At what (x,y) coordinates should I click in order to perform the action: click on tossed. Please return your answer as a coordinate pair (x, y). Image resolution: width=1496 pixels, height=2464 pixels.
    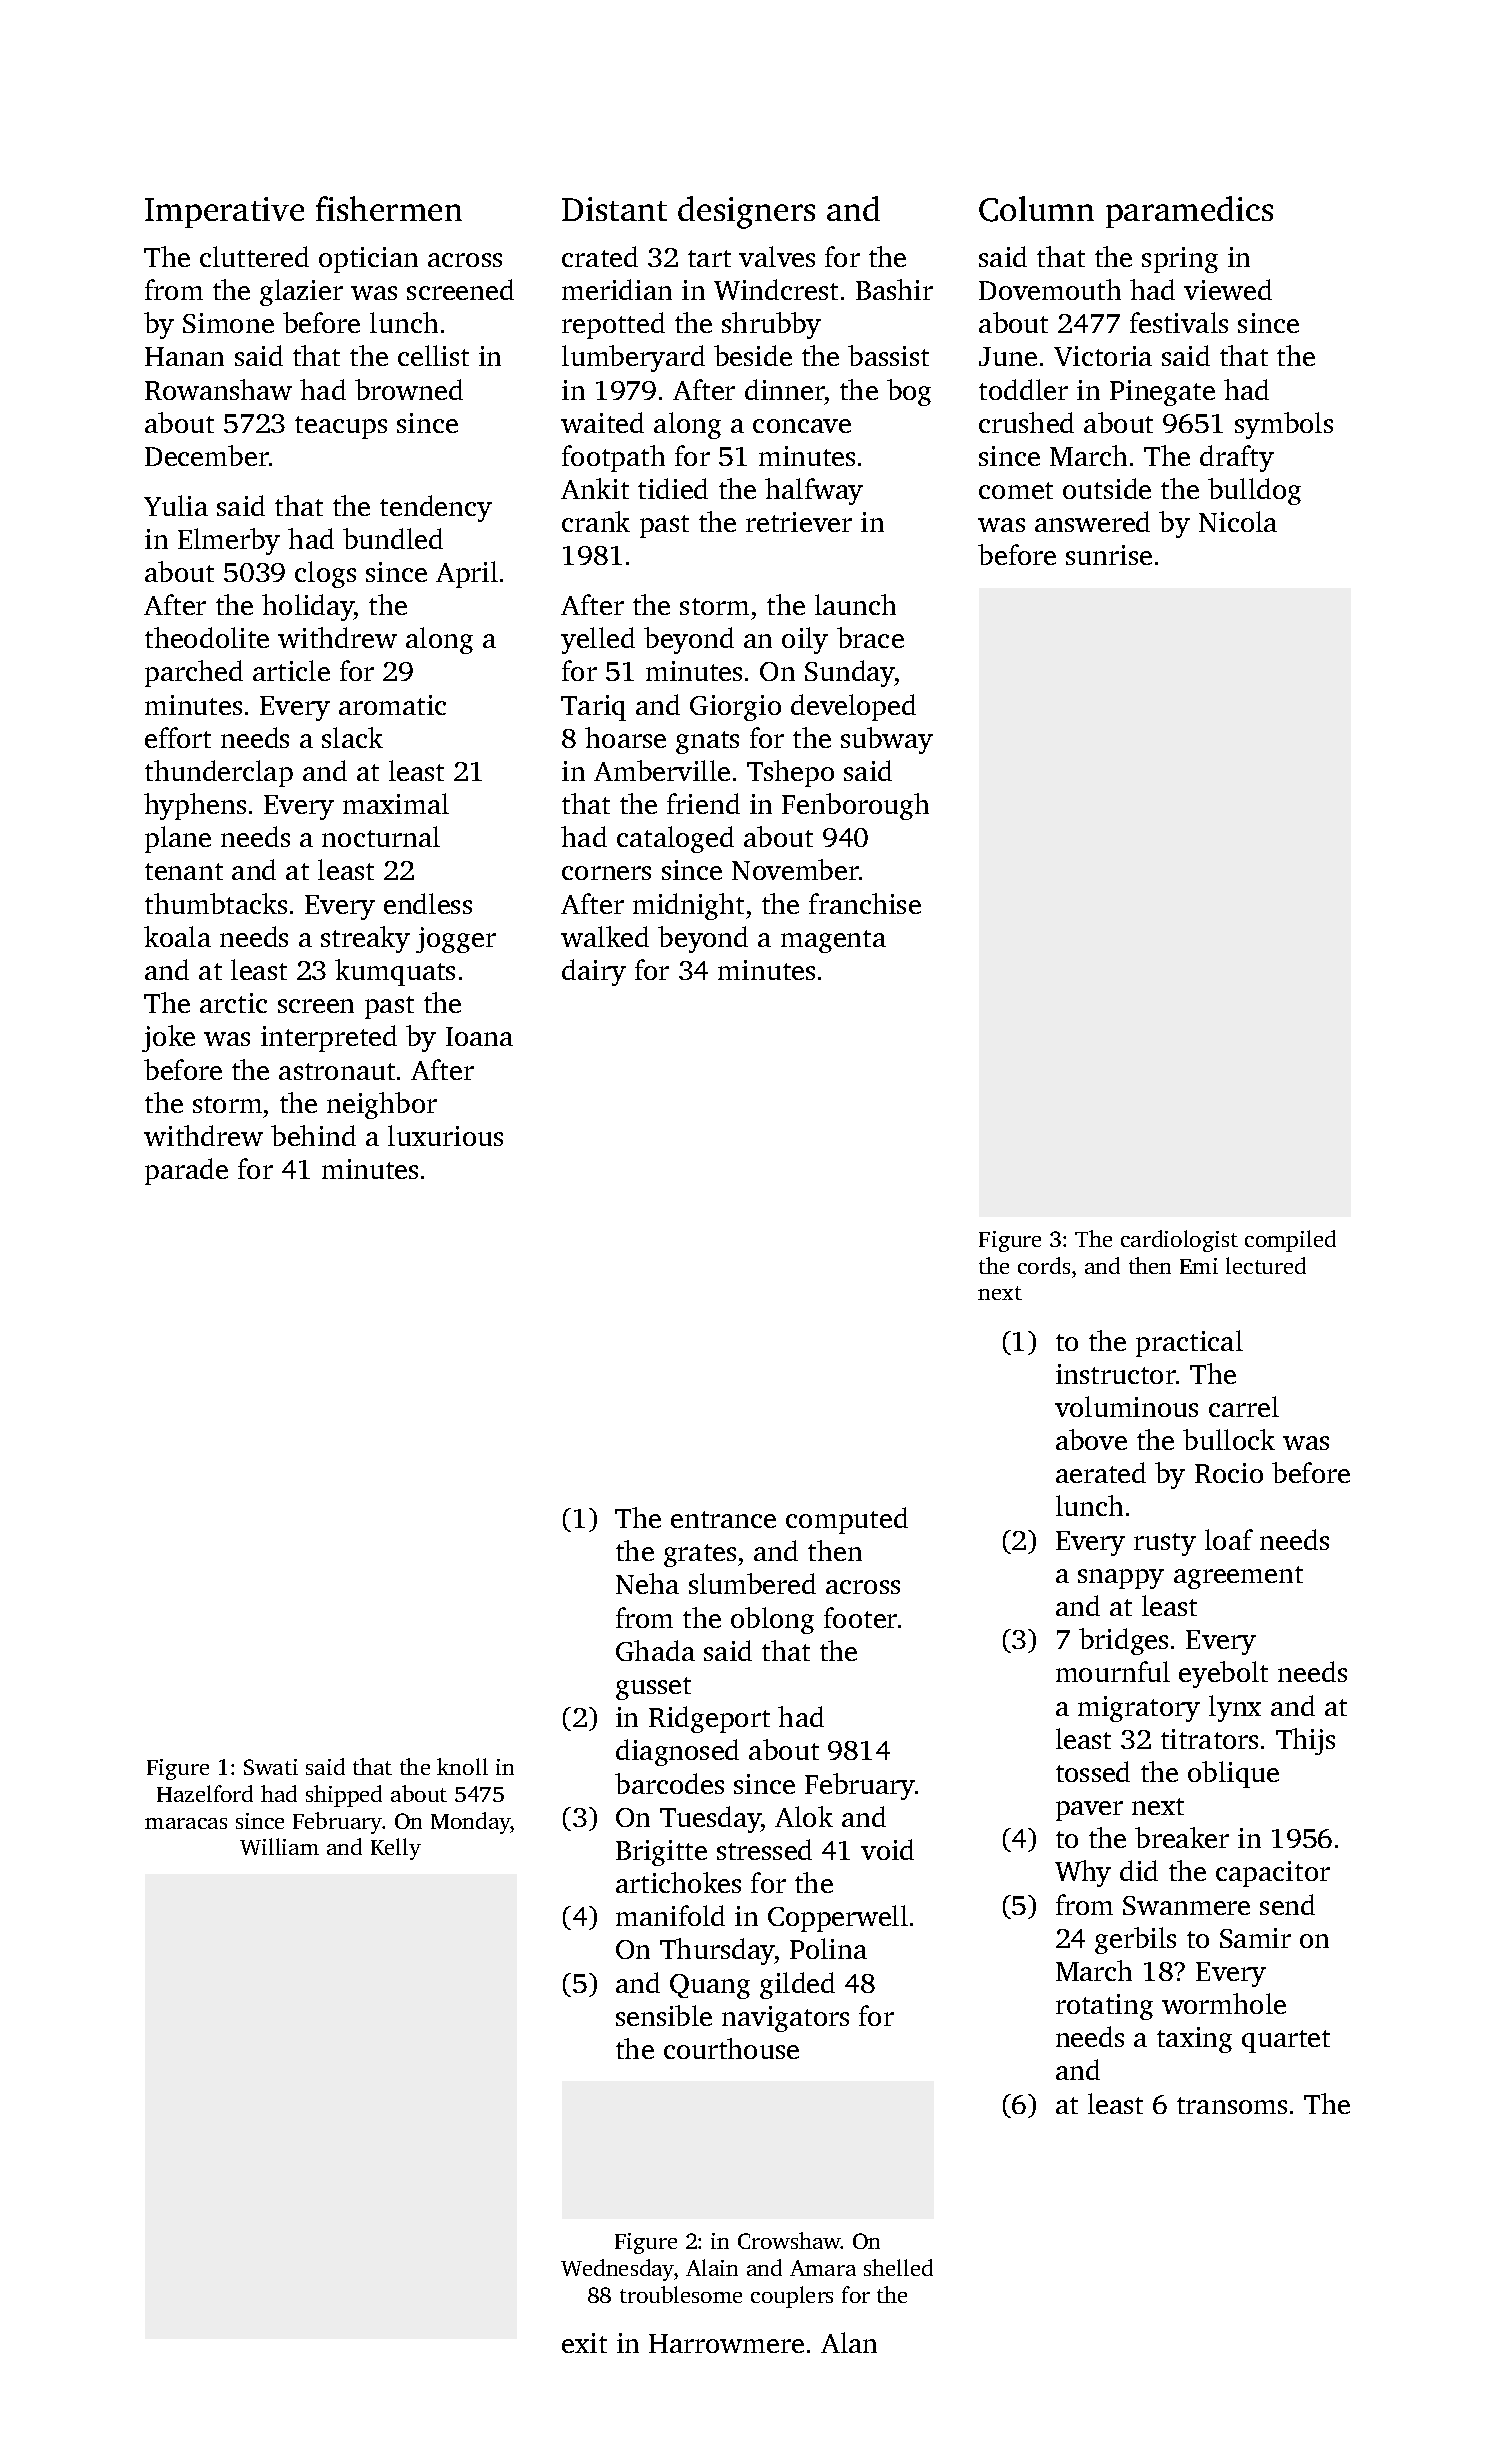
    Looking at the image, I should click on (1093, 1771).
